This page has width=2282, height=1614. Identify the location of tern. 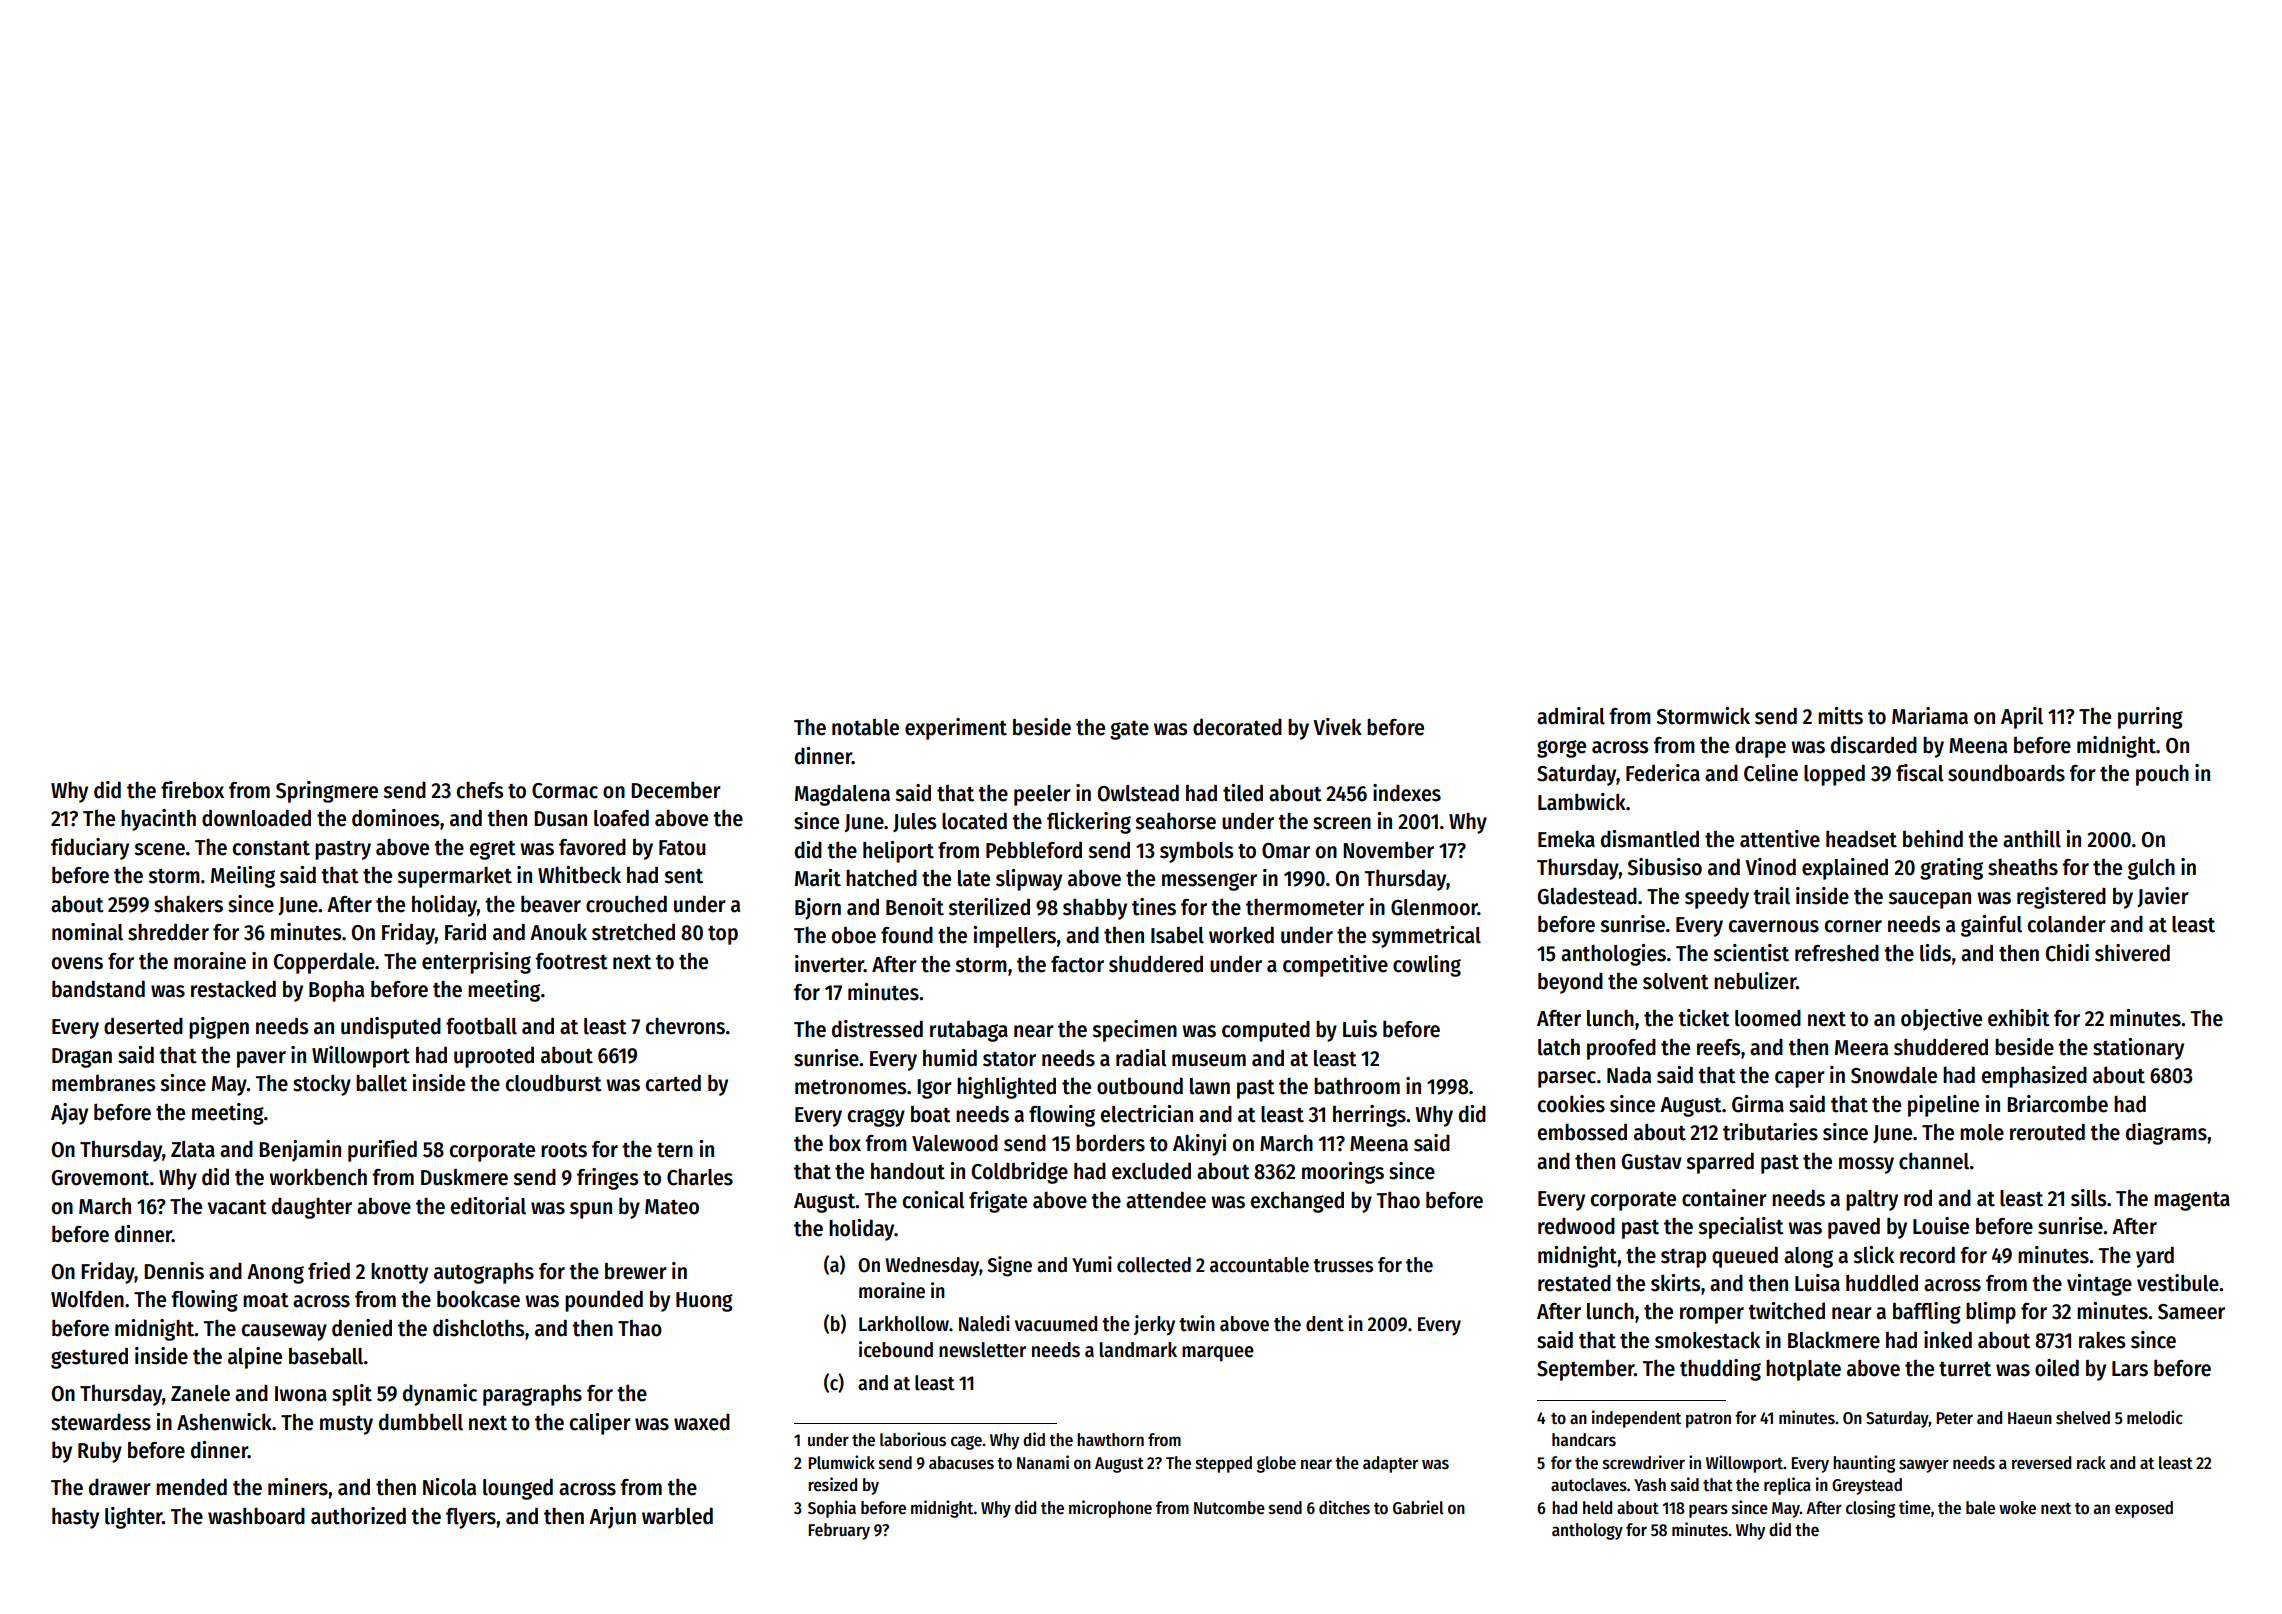
(675, 1150).
